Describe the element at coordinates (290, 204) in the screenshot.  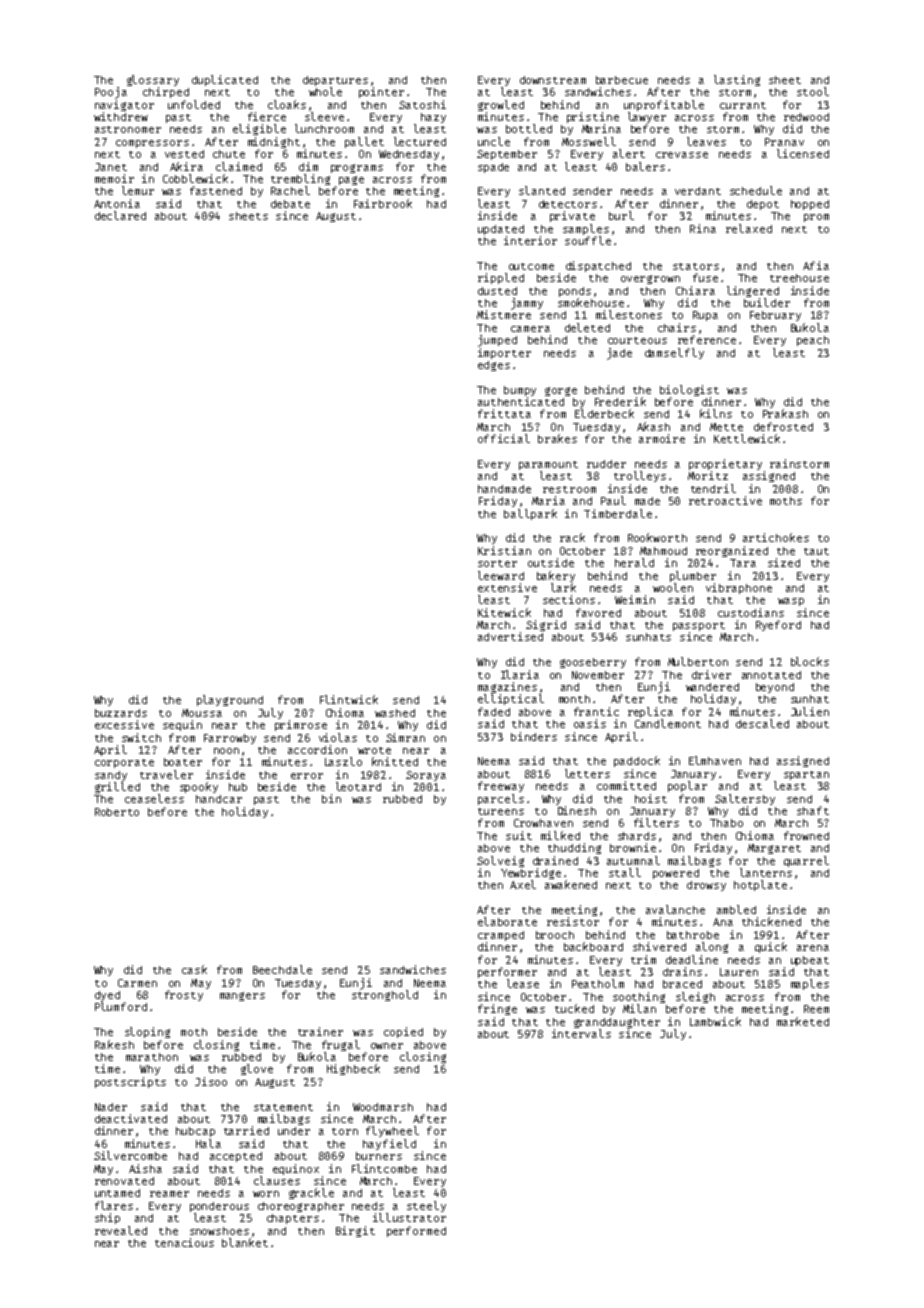
I see `debate` at that location.
